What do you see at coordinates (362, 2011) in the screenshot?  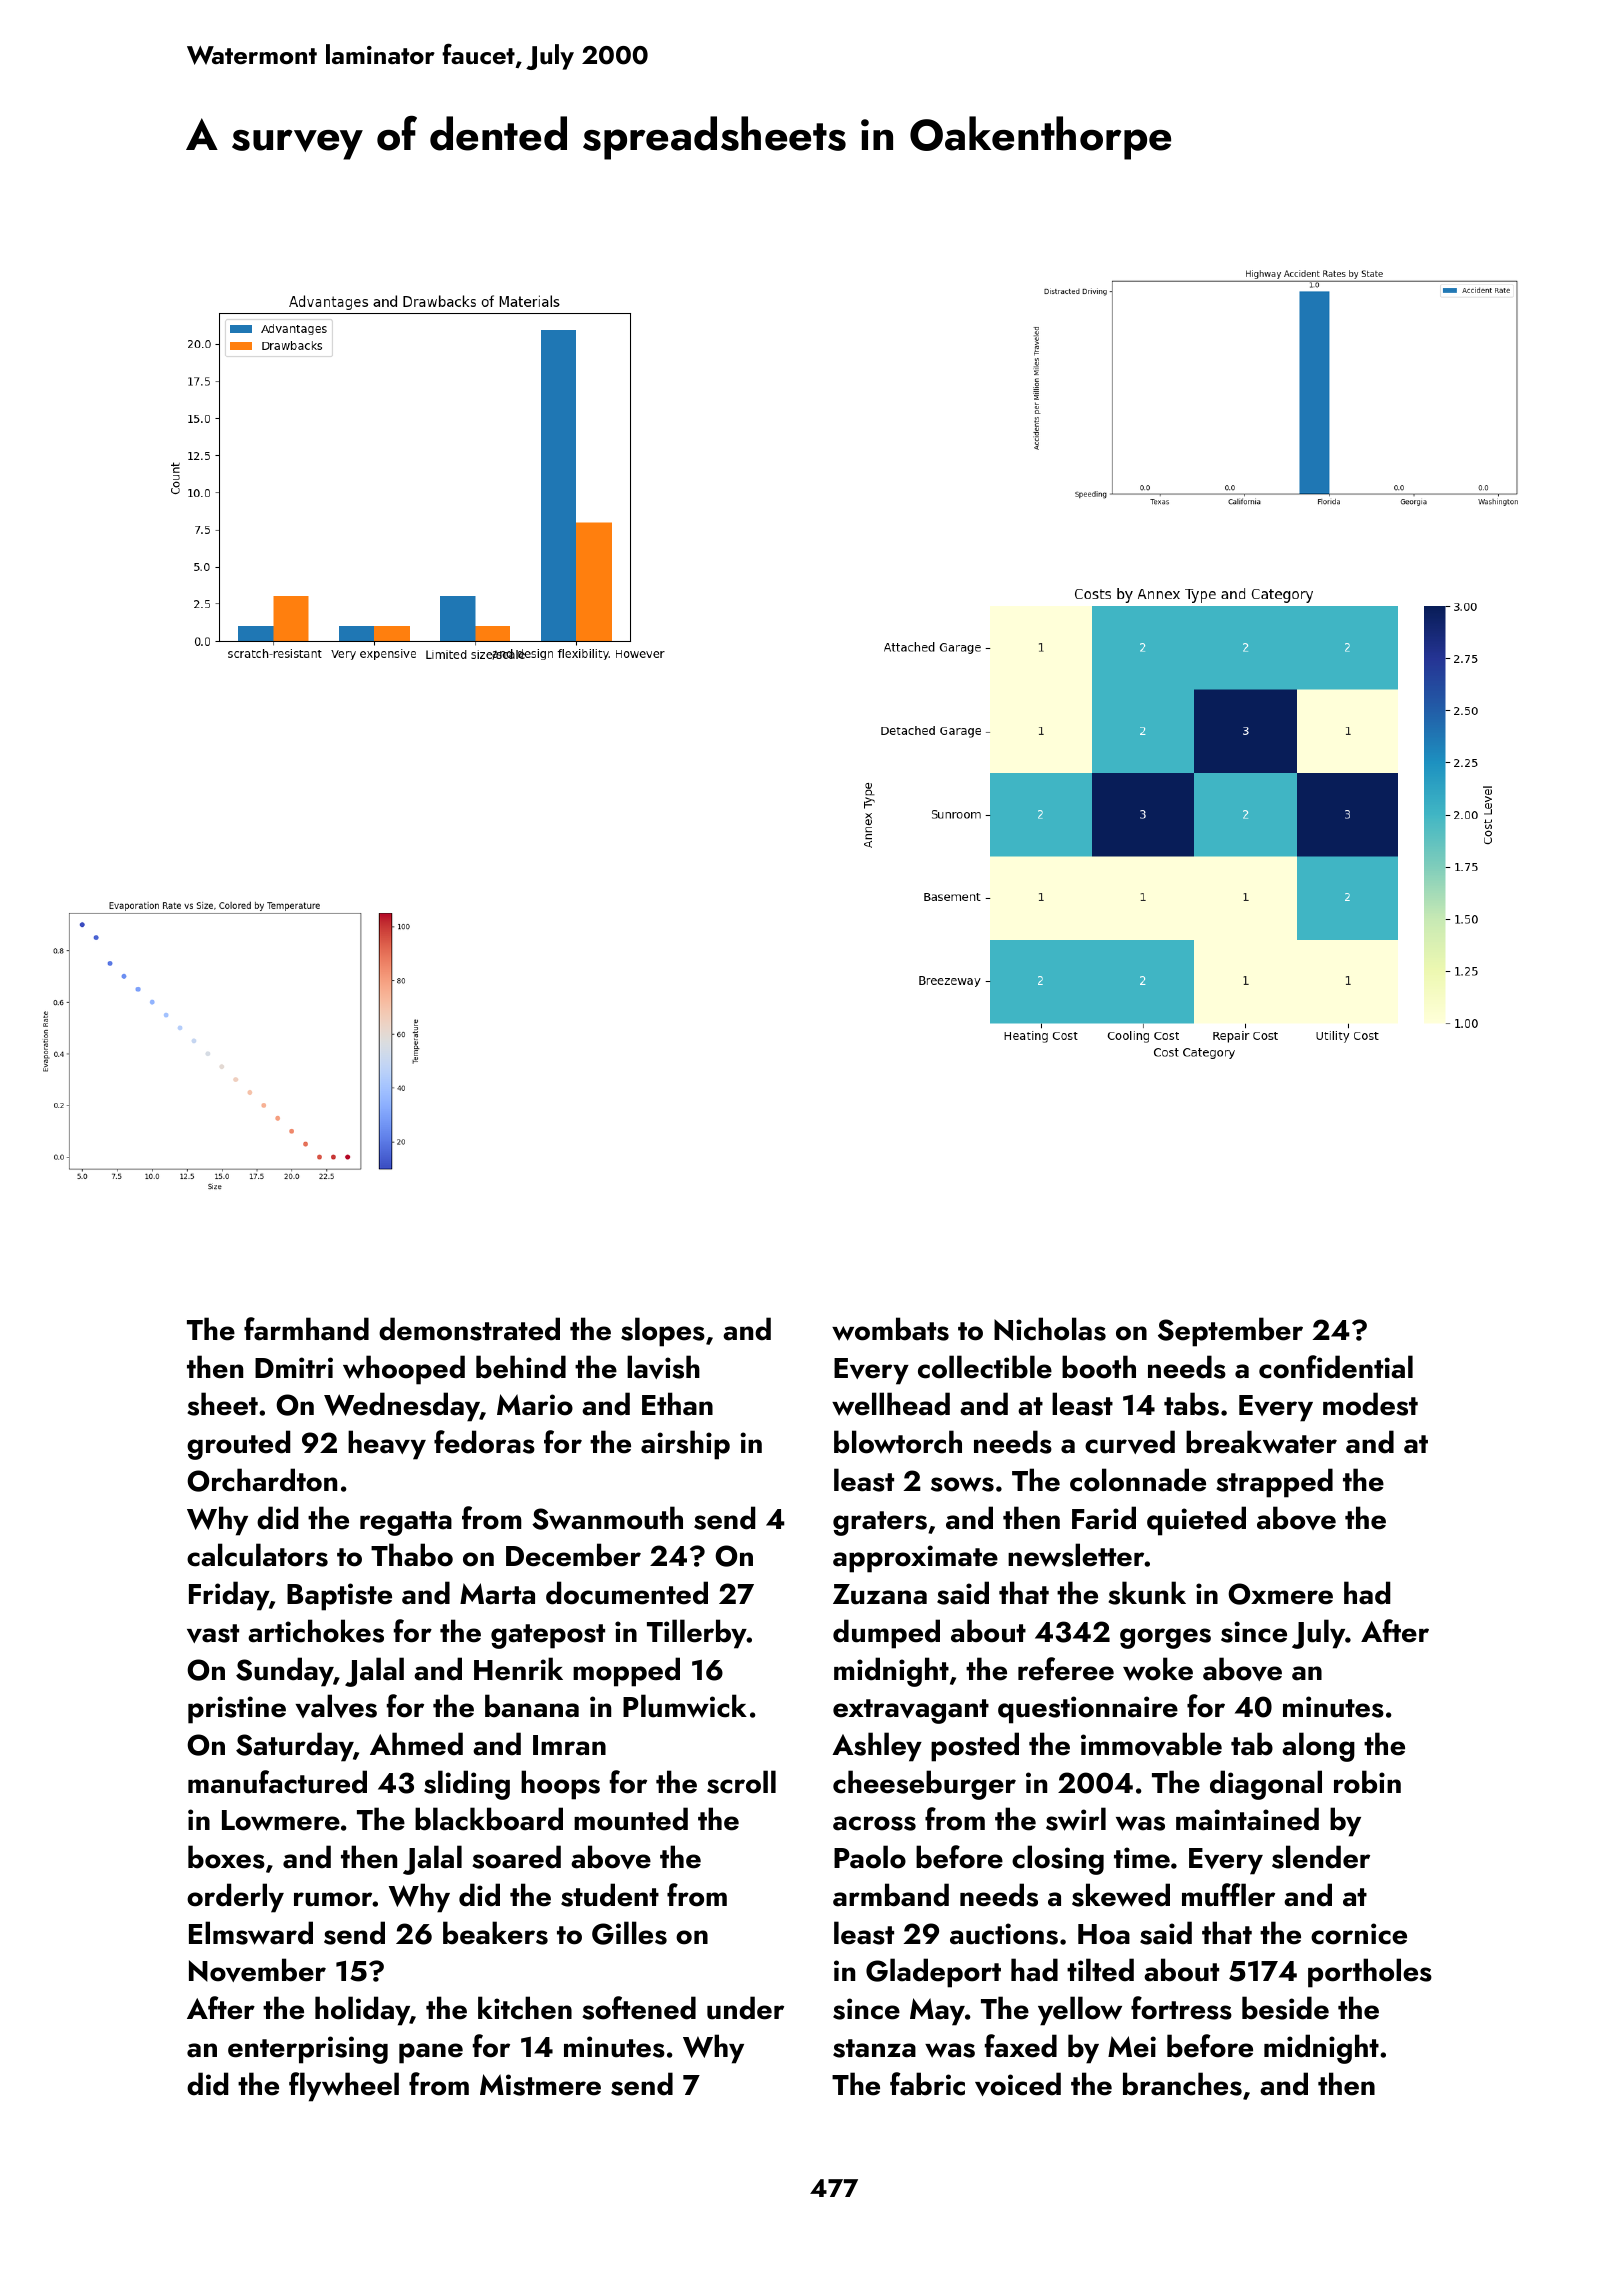 I see `holiday` at bounding box center [362, 2011].
